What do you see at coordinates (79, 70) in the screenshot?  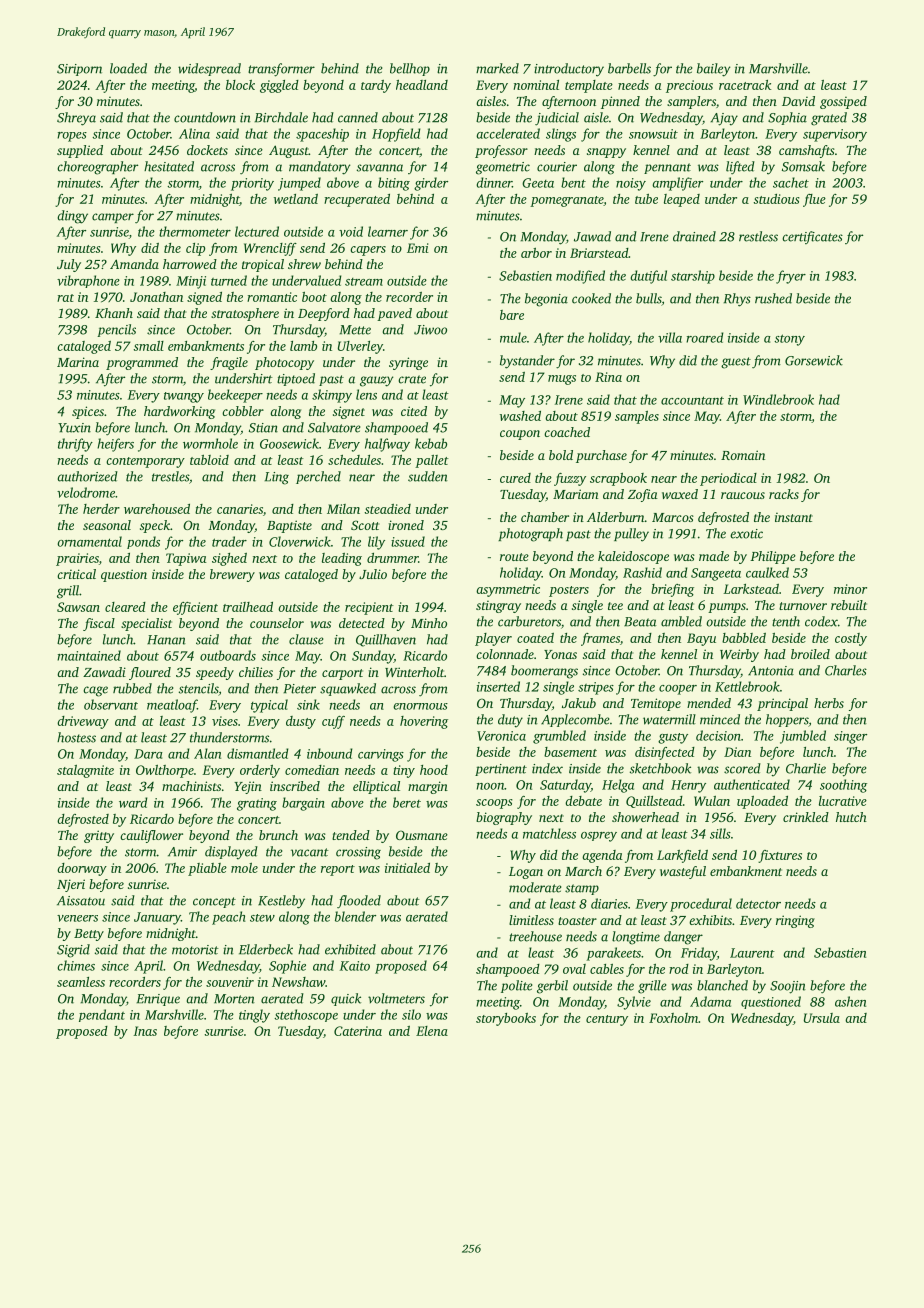 I see `Siriporn` at bounding box center [79, 70].
